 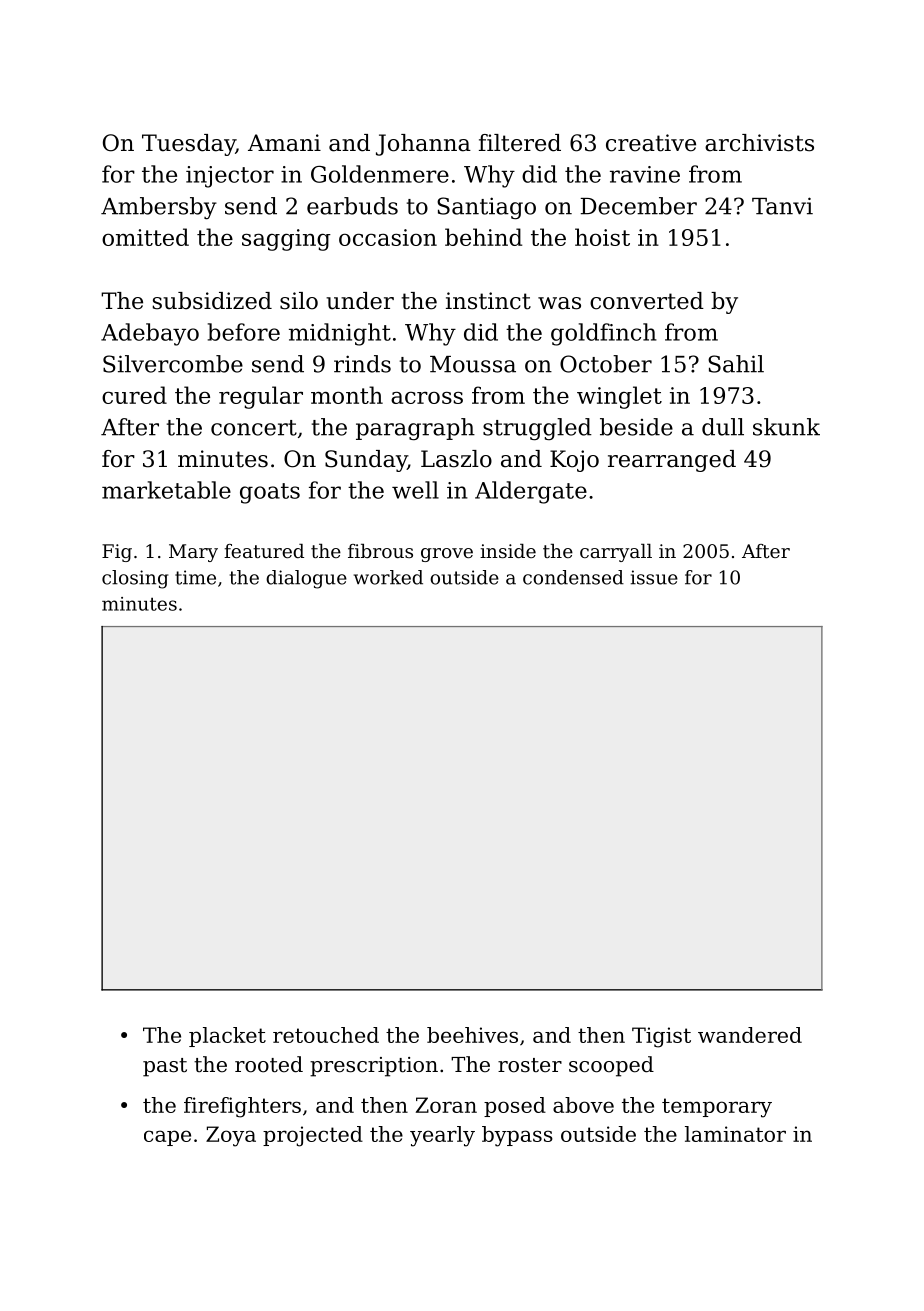 I want to click on concert, so click(x=254, y=428).
